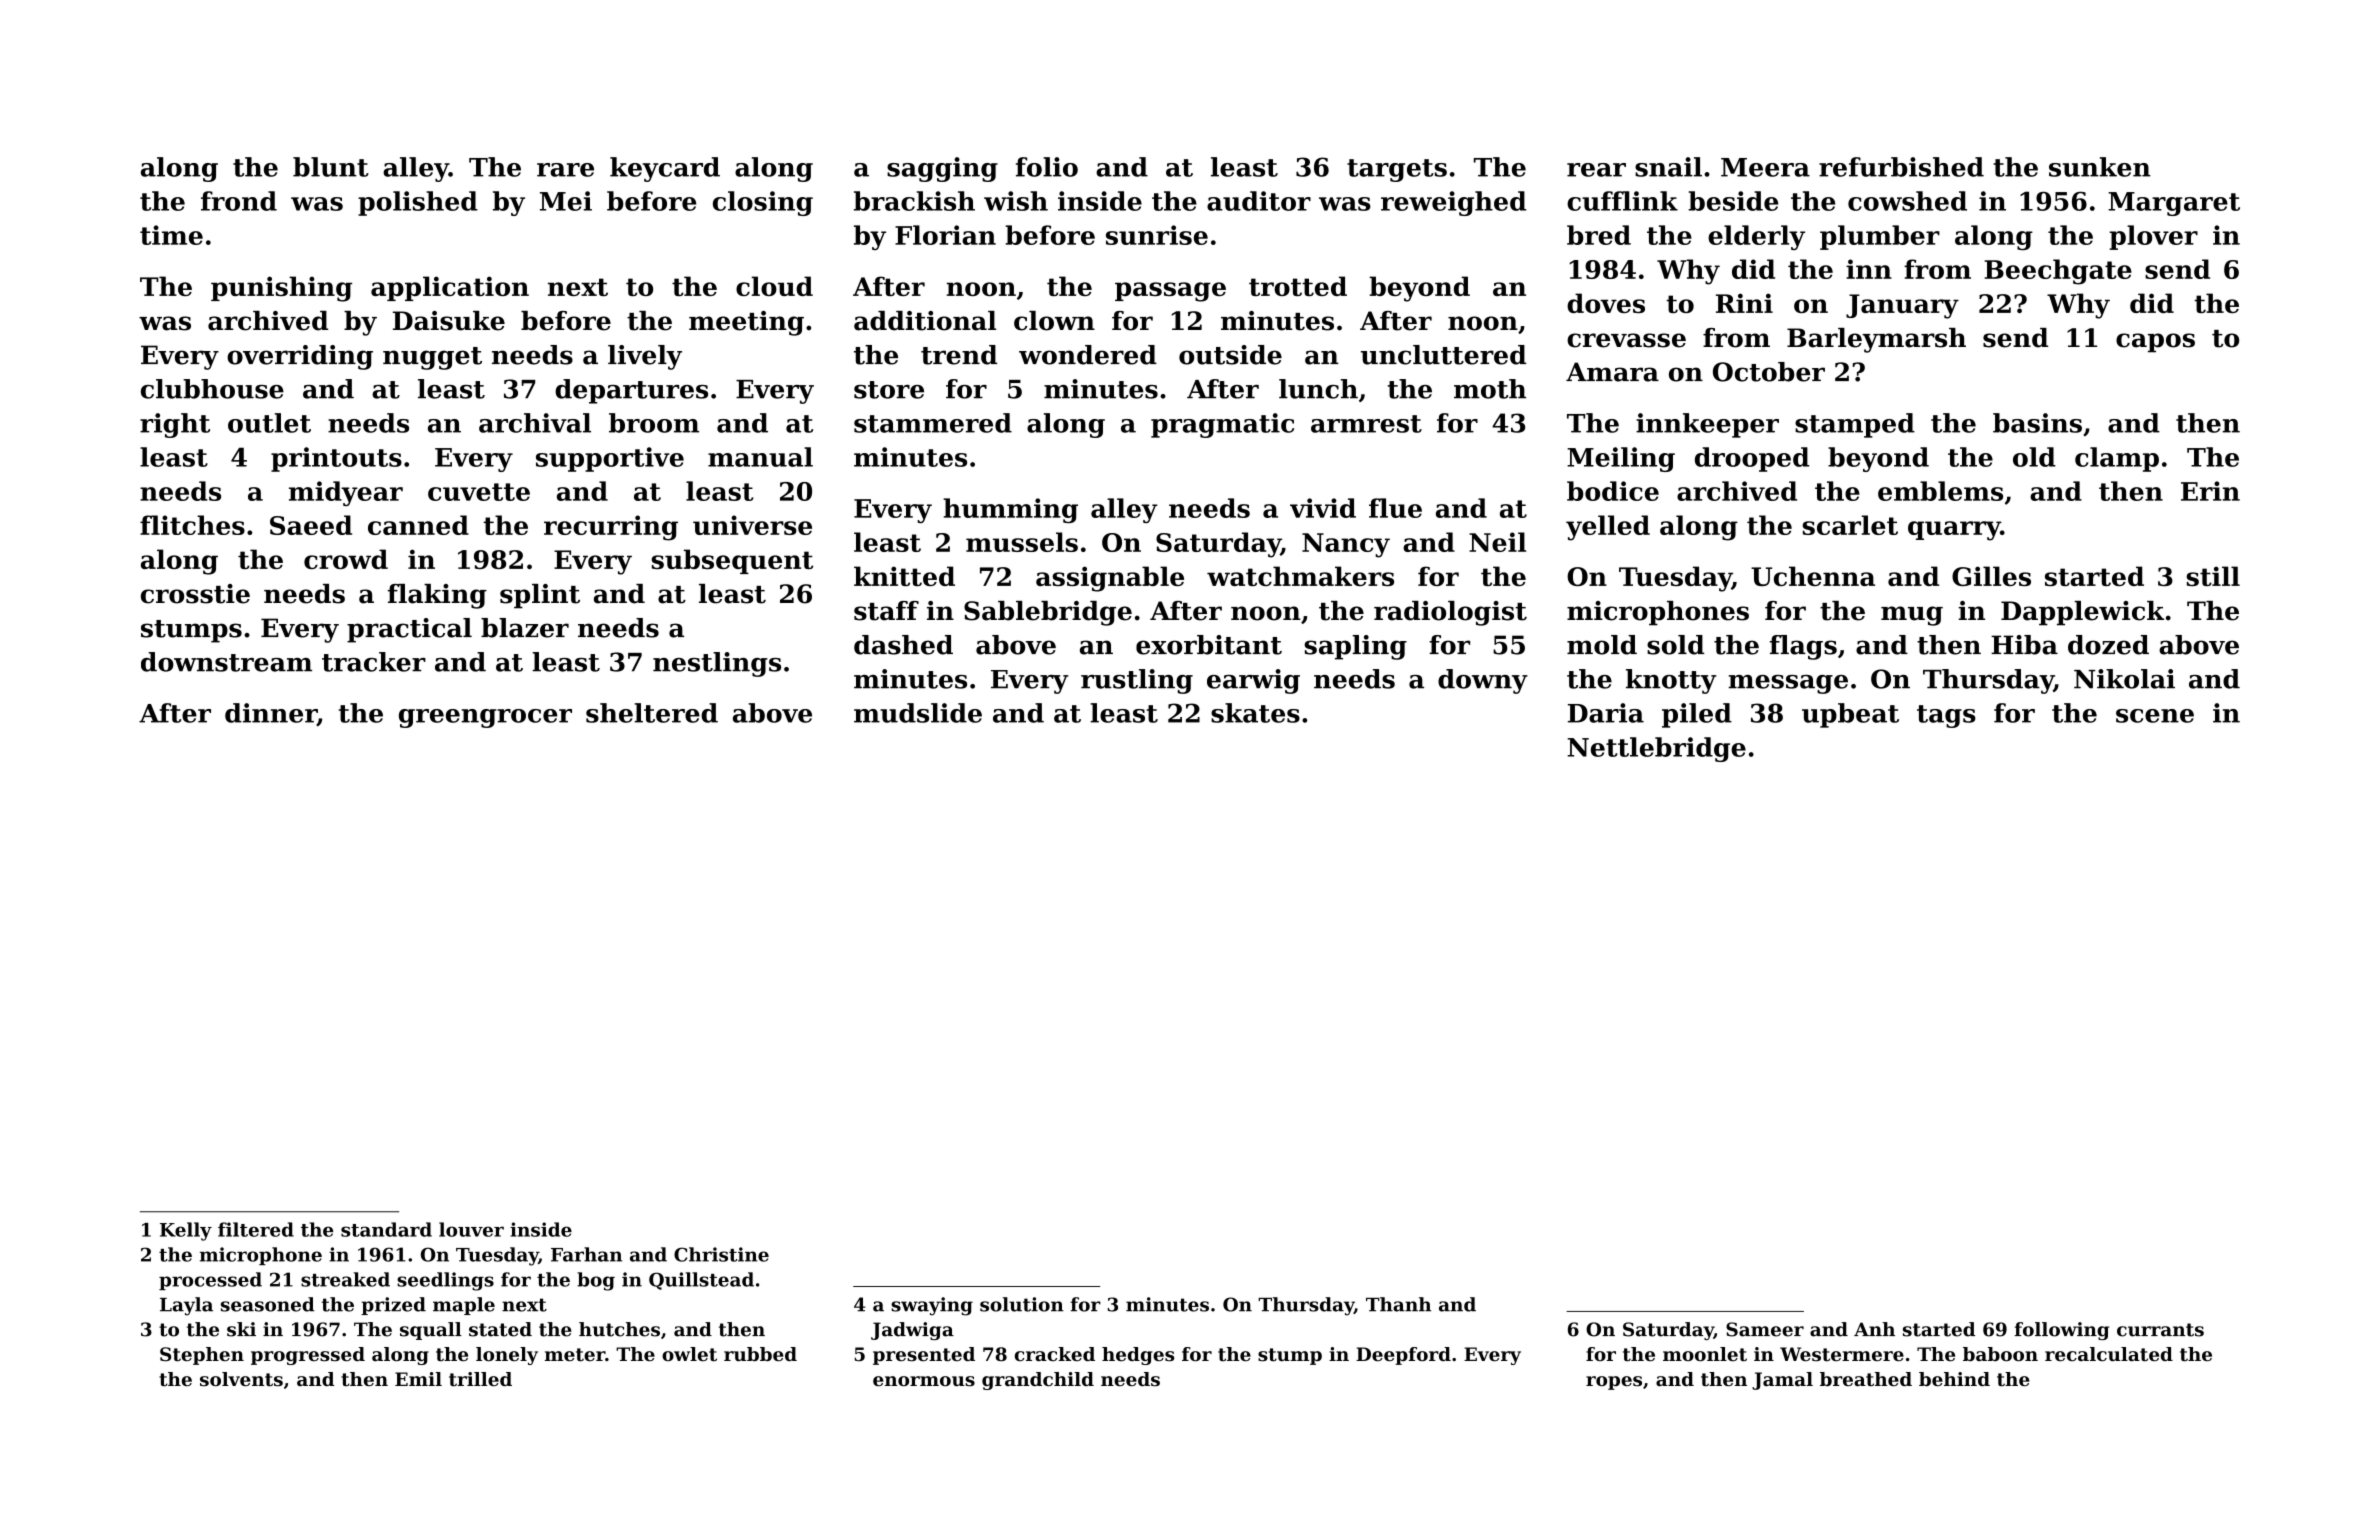 This page has height=1540, width=2380. Describe the element at coordinates (1047, 167) in the page. I see `folio` at that location.
